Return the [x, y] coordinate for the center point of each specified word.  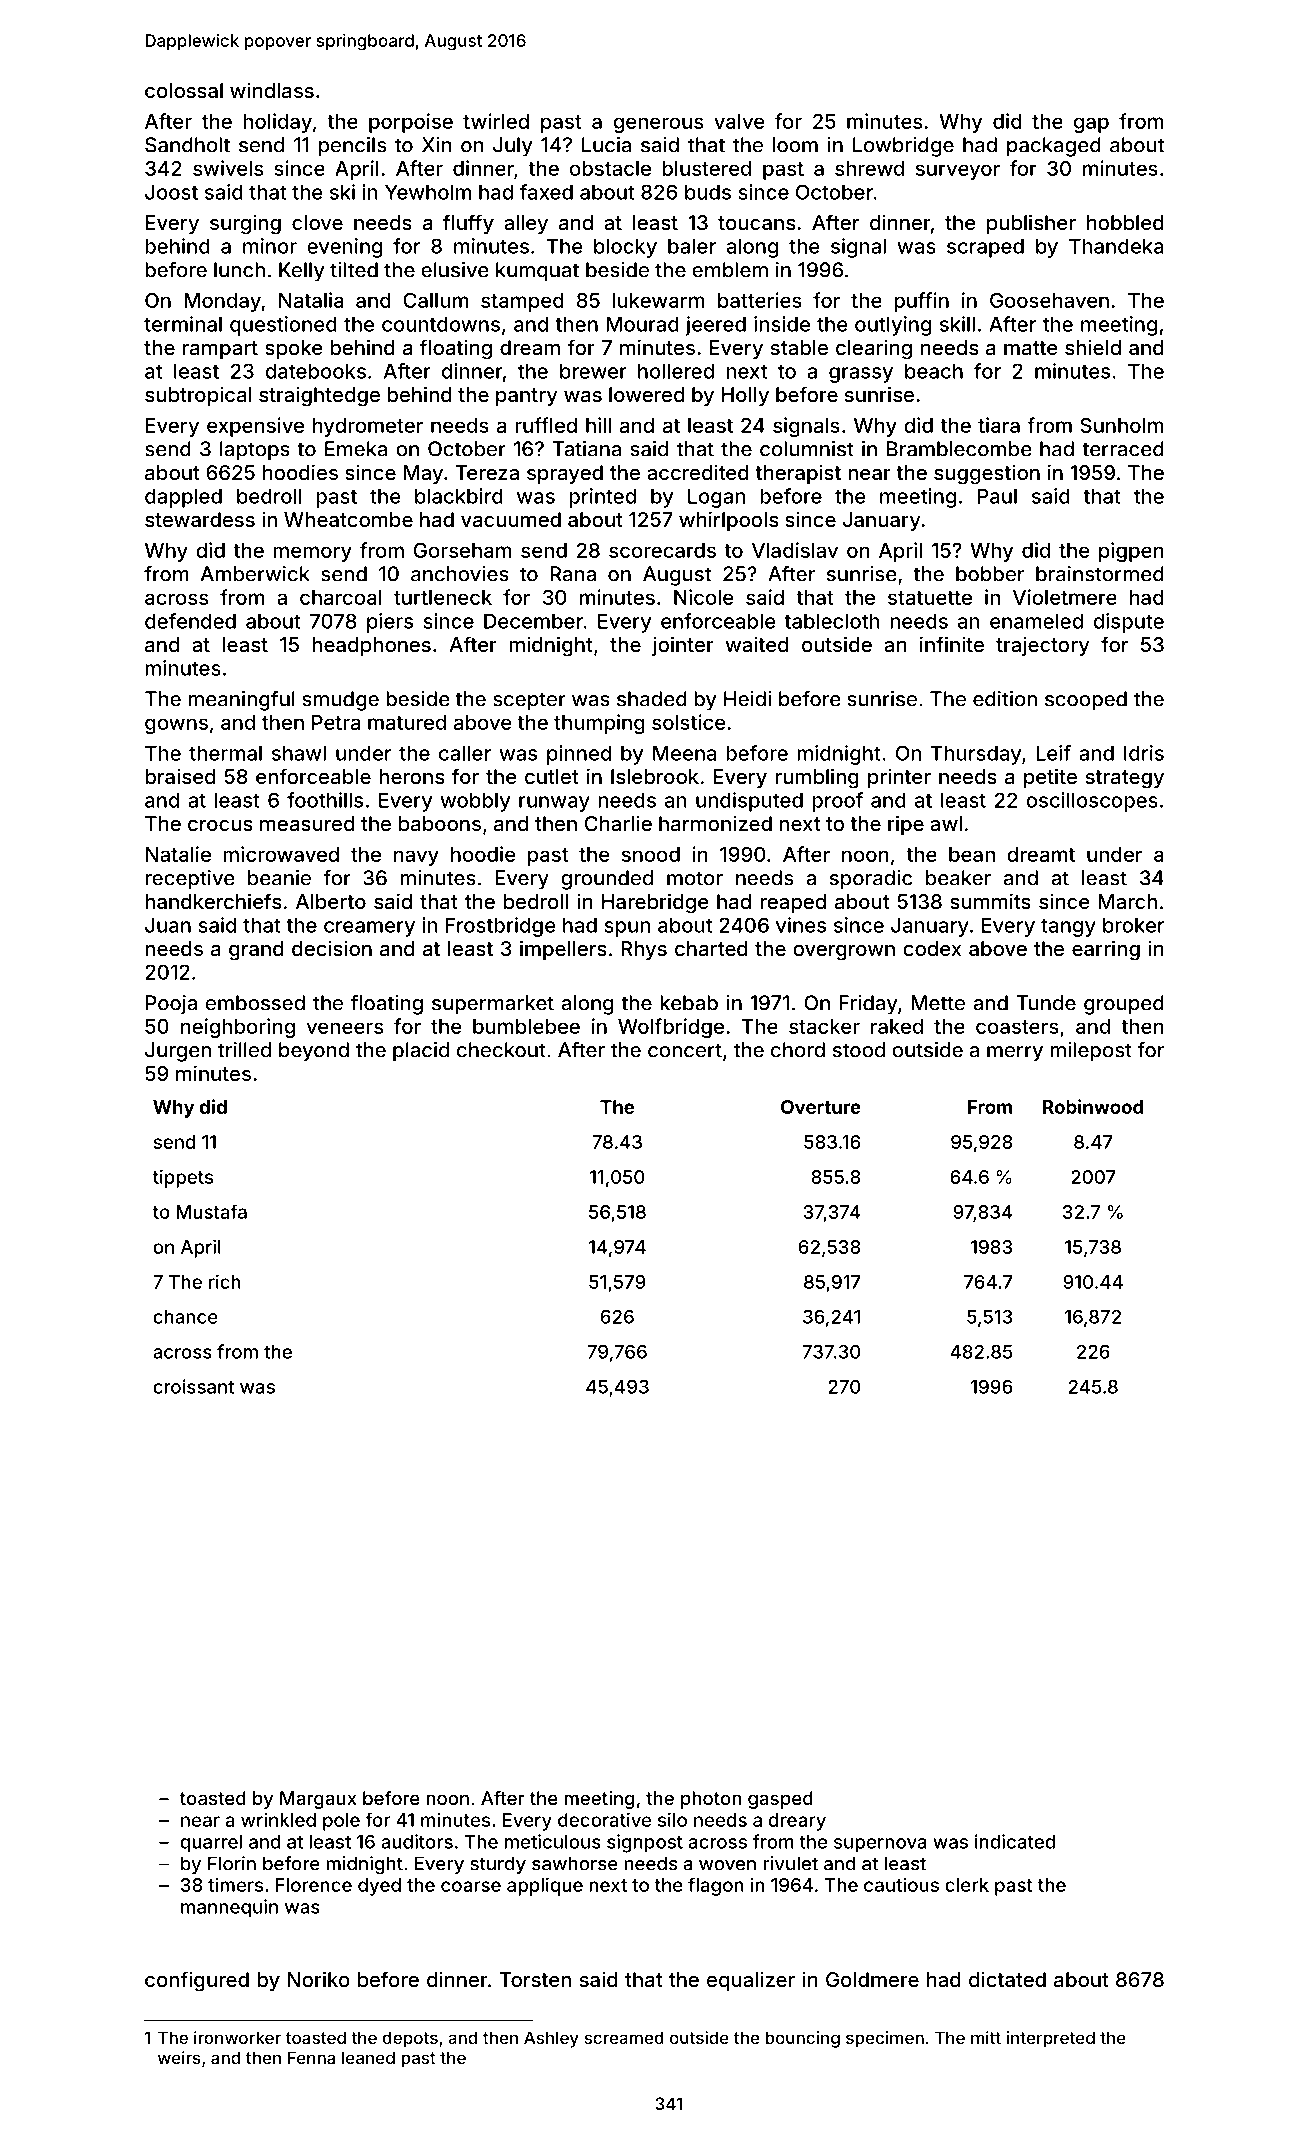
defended [190, 621]
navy [416, 858]
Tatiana [587, 449]
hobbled [1125, 222]
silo [672, 1819]
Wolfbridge [671, 1028]
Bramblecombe [959, 449]
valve [739, 121]
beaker [958, 878]
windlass [272, 90]
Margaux [318, 1800]
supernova [880, 1845]
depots [410, 2039]
